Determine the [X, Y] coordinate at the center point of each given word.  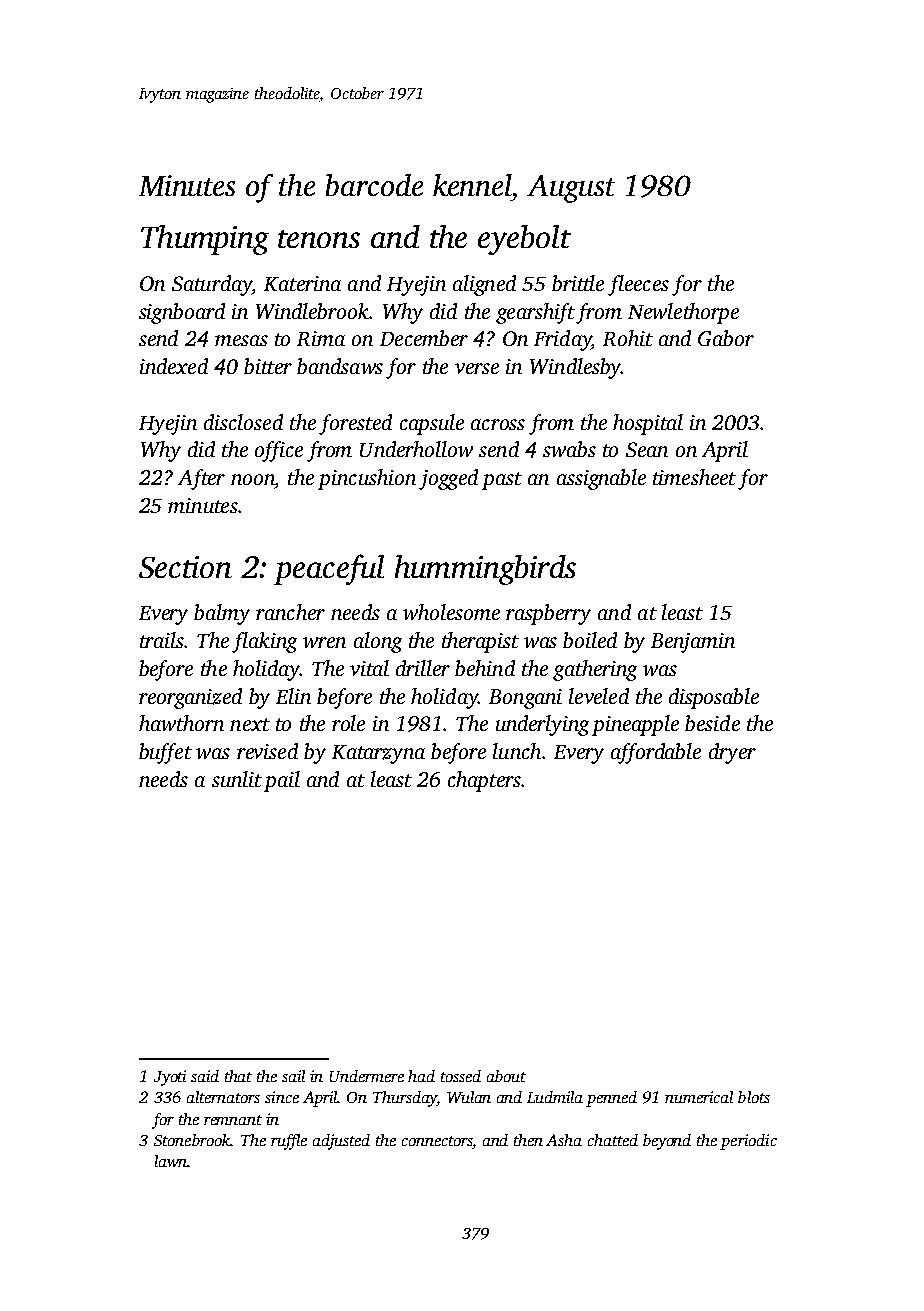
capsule [432, 424]
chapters [484, 781]
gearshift [535, 313]
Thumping [205, 240]
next [250, 724]
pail [282, 781]
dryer [732, 753]
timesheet [694, 477]
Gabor [726, 338]
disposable [714, 698]
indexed [174, 366]
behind [485, 668]
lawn [171, 1161]
